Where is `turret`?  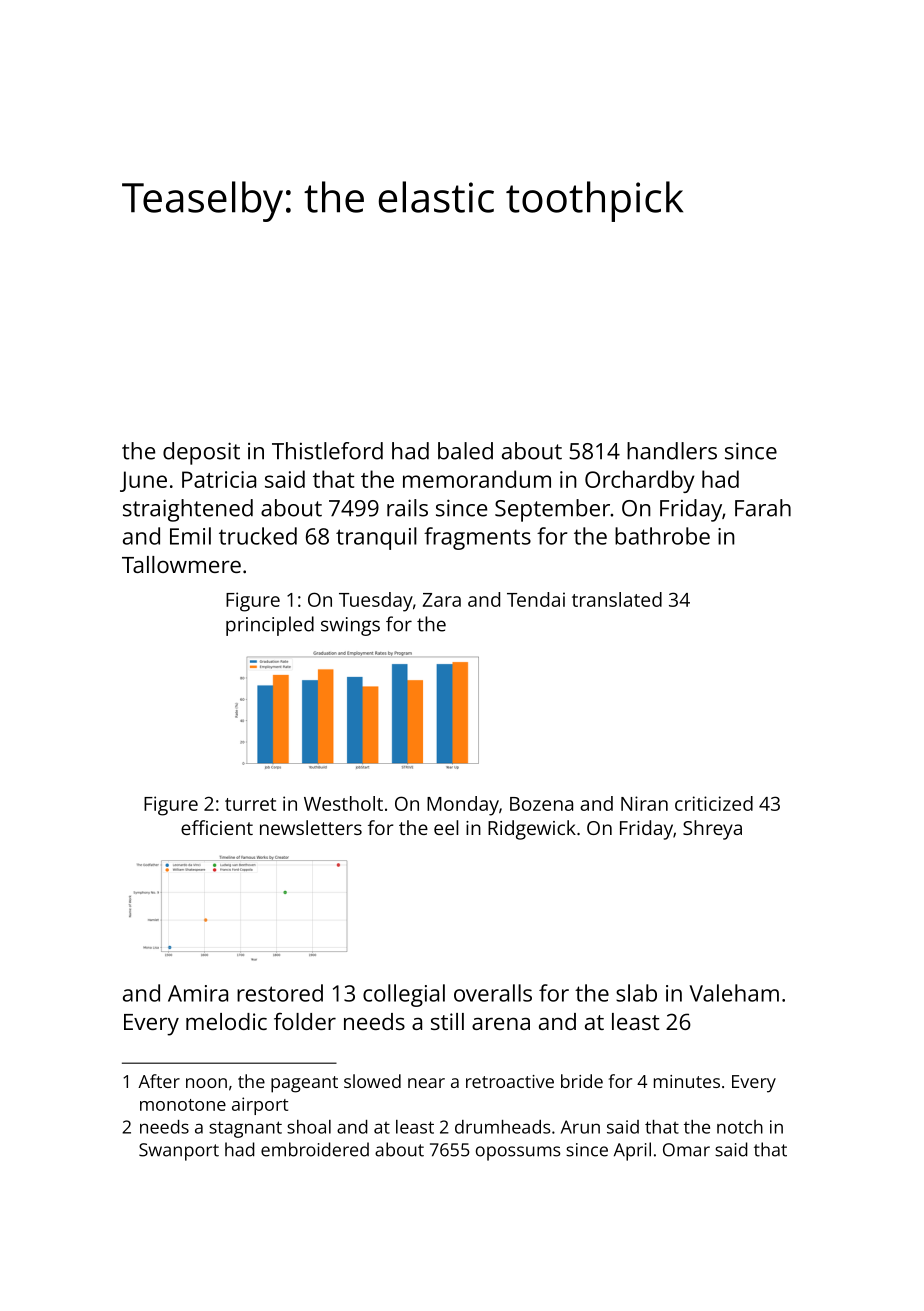
turret is located at coordinates (250, 804).
